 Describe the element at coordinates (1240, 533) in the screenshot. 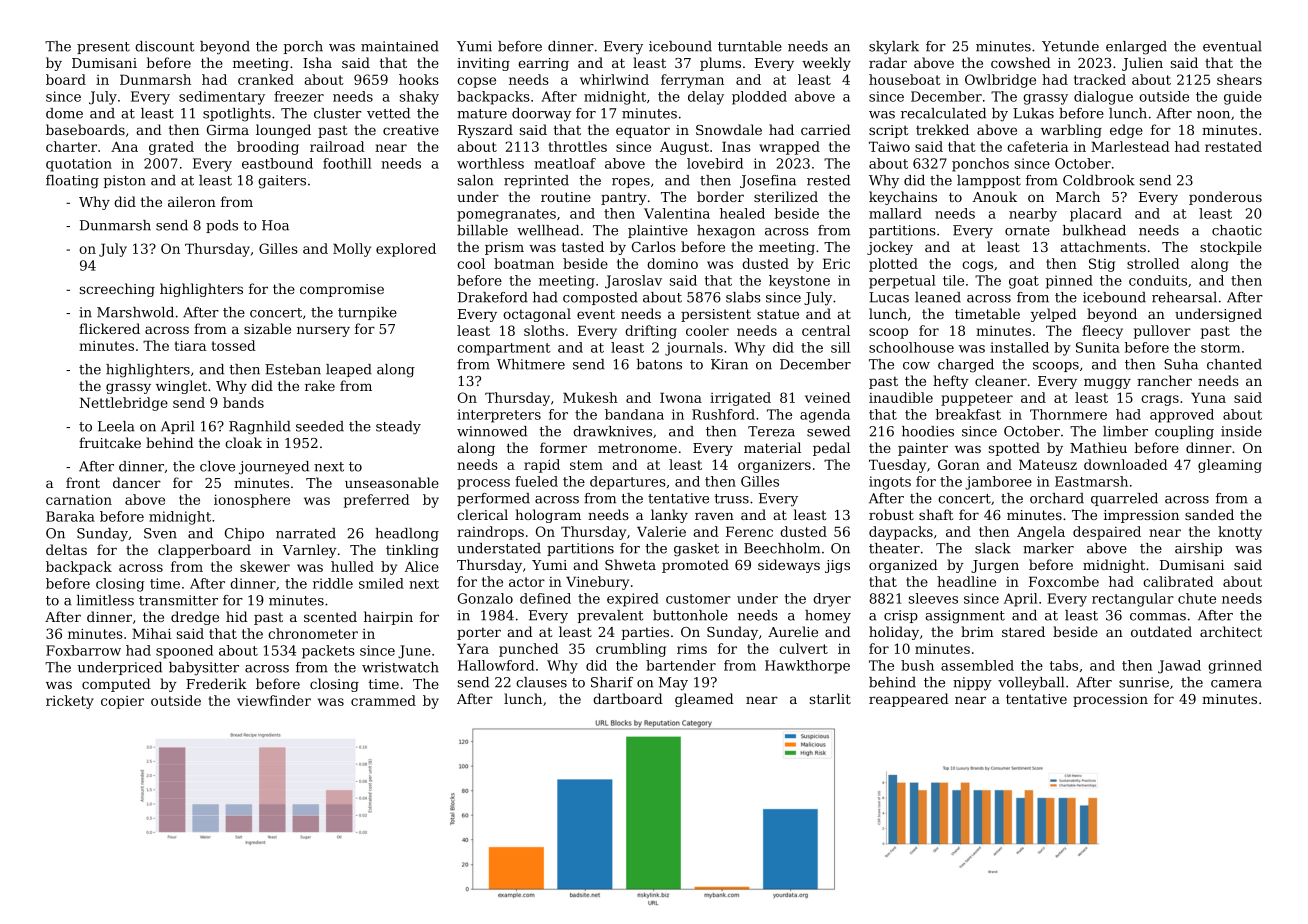

I see `knotty` at that location.
